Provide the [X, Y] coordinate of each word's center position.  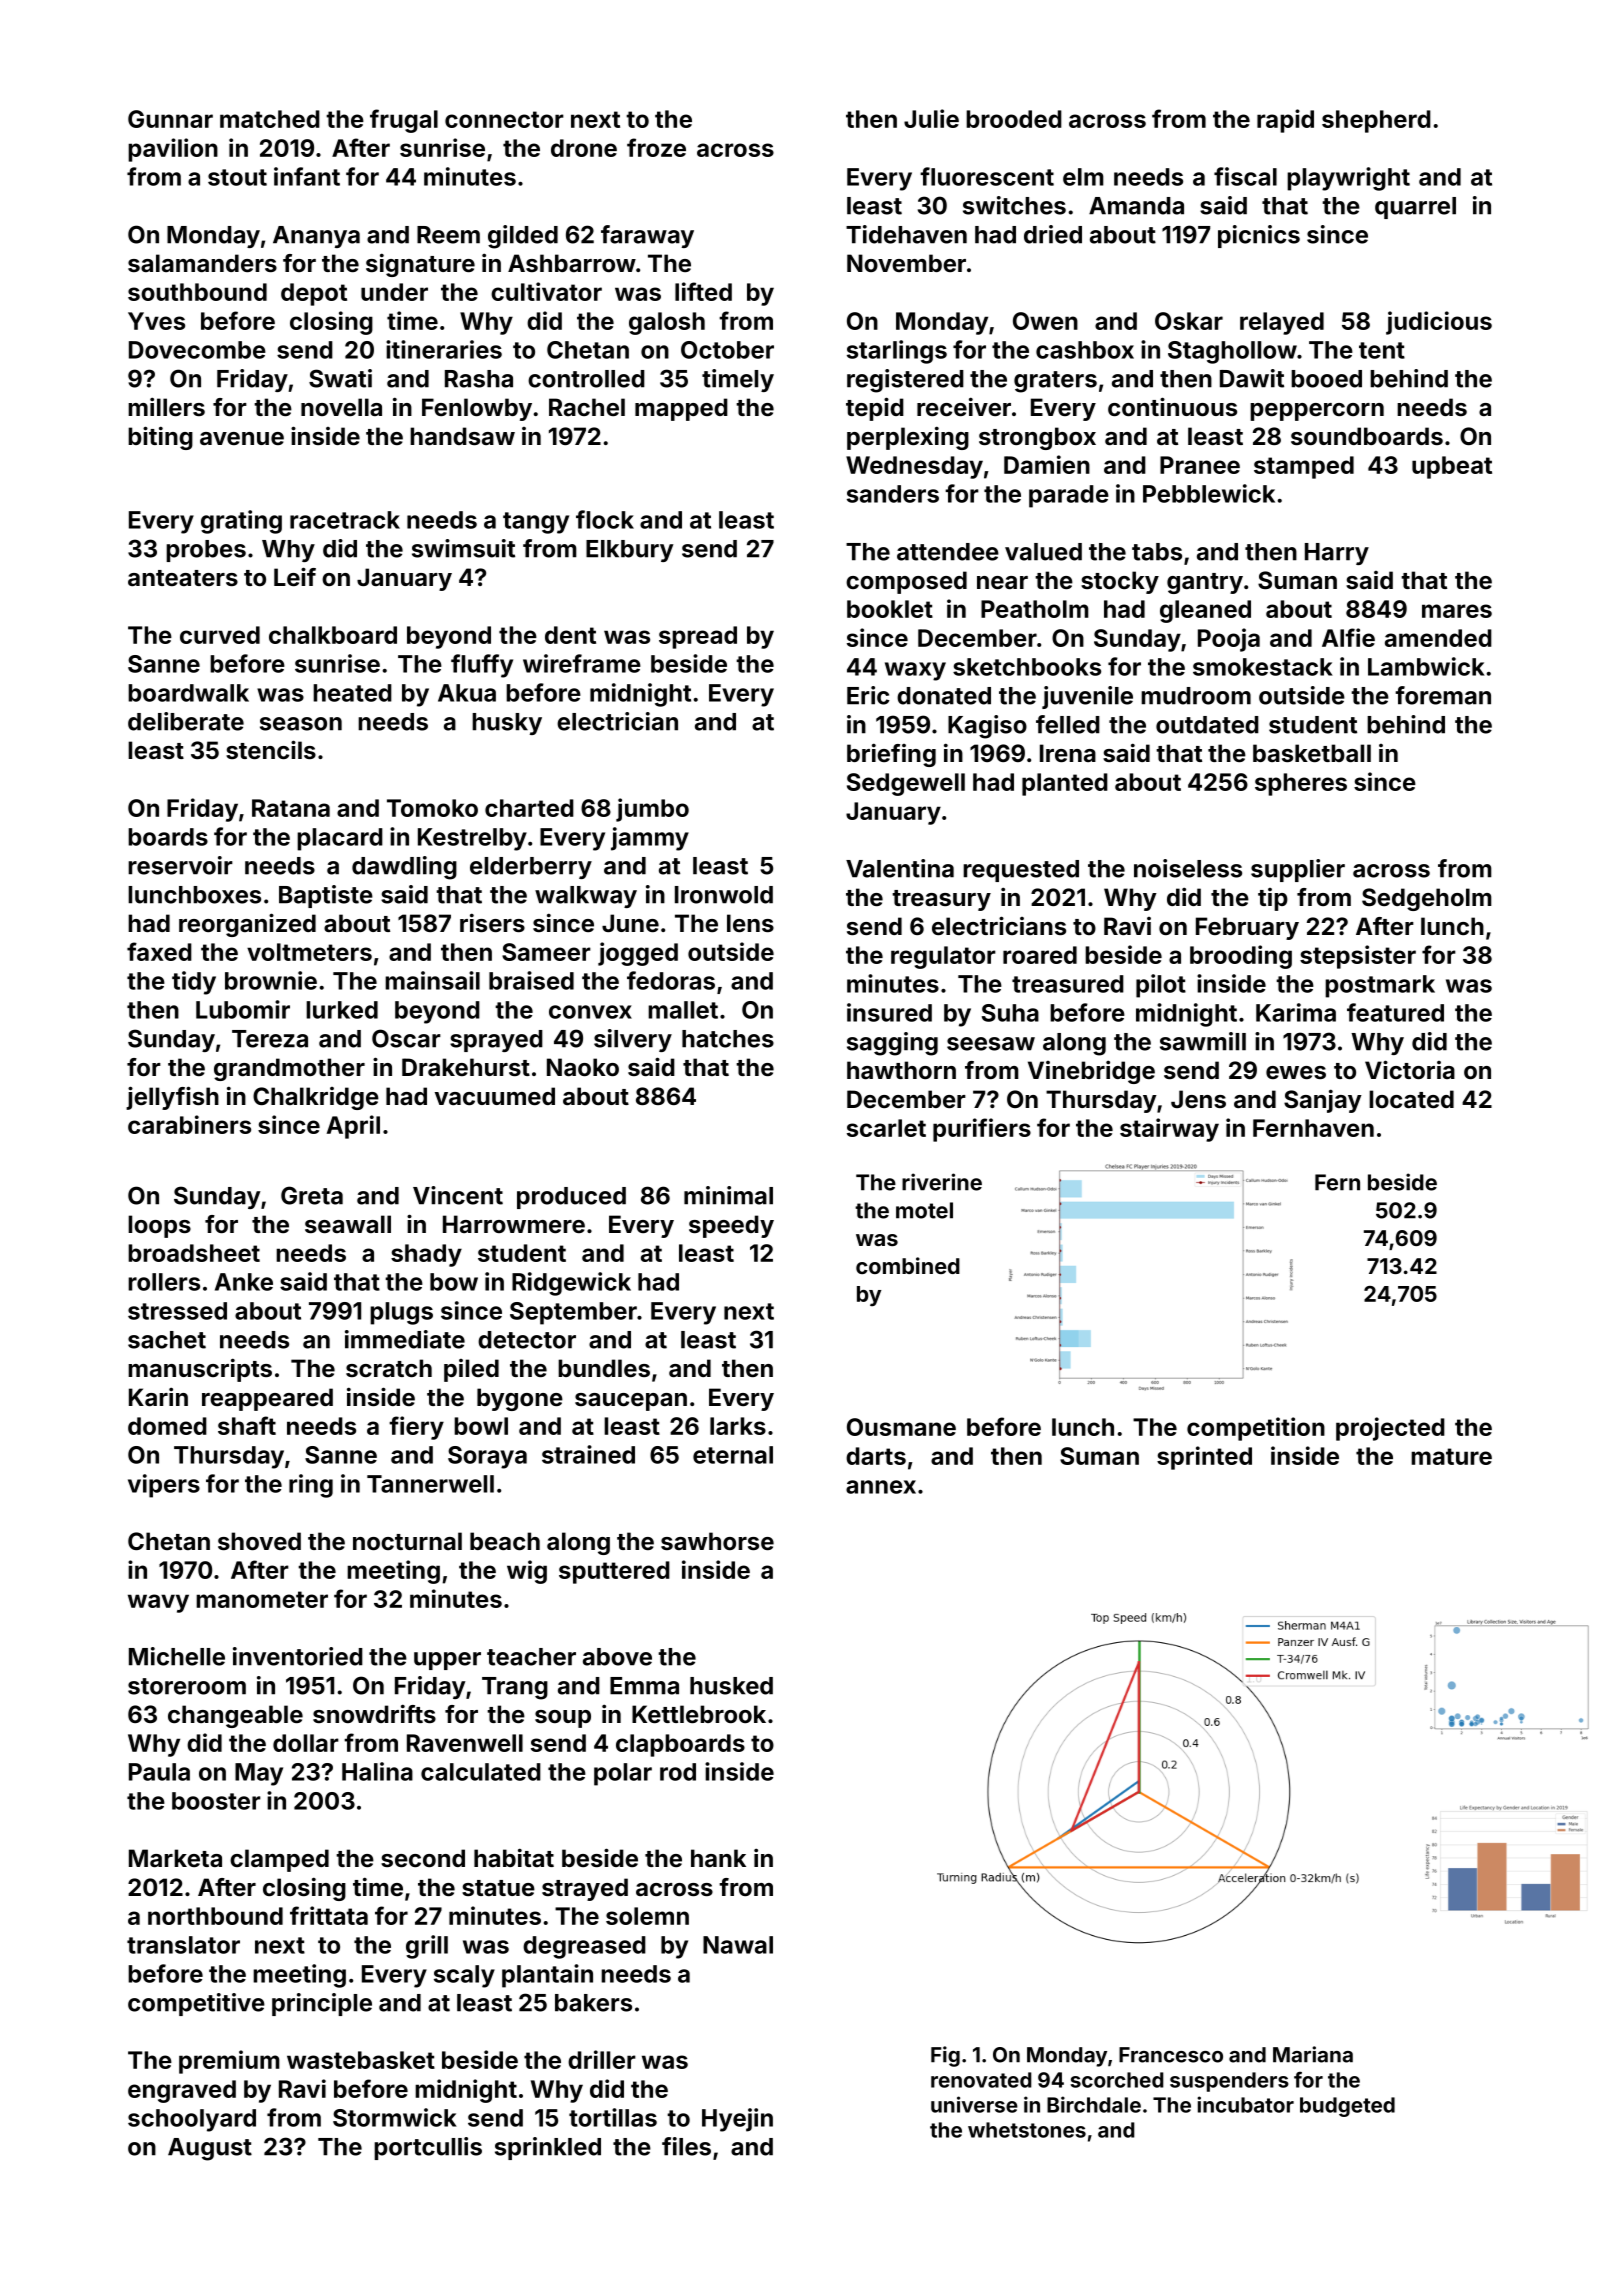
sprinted [1204, 1458]
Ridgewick [571, 1284]
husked [731, 1686]
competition [1256, 1429]
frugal [404, 121]
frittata [329, 1915]
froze [656, 147]
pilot [1161, 986]
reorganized [247, 925]
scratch [389, 1368]
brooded [1014, 119]
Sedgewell [906, 784]
